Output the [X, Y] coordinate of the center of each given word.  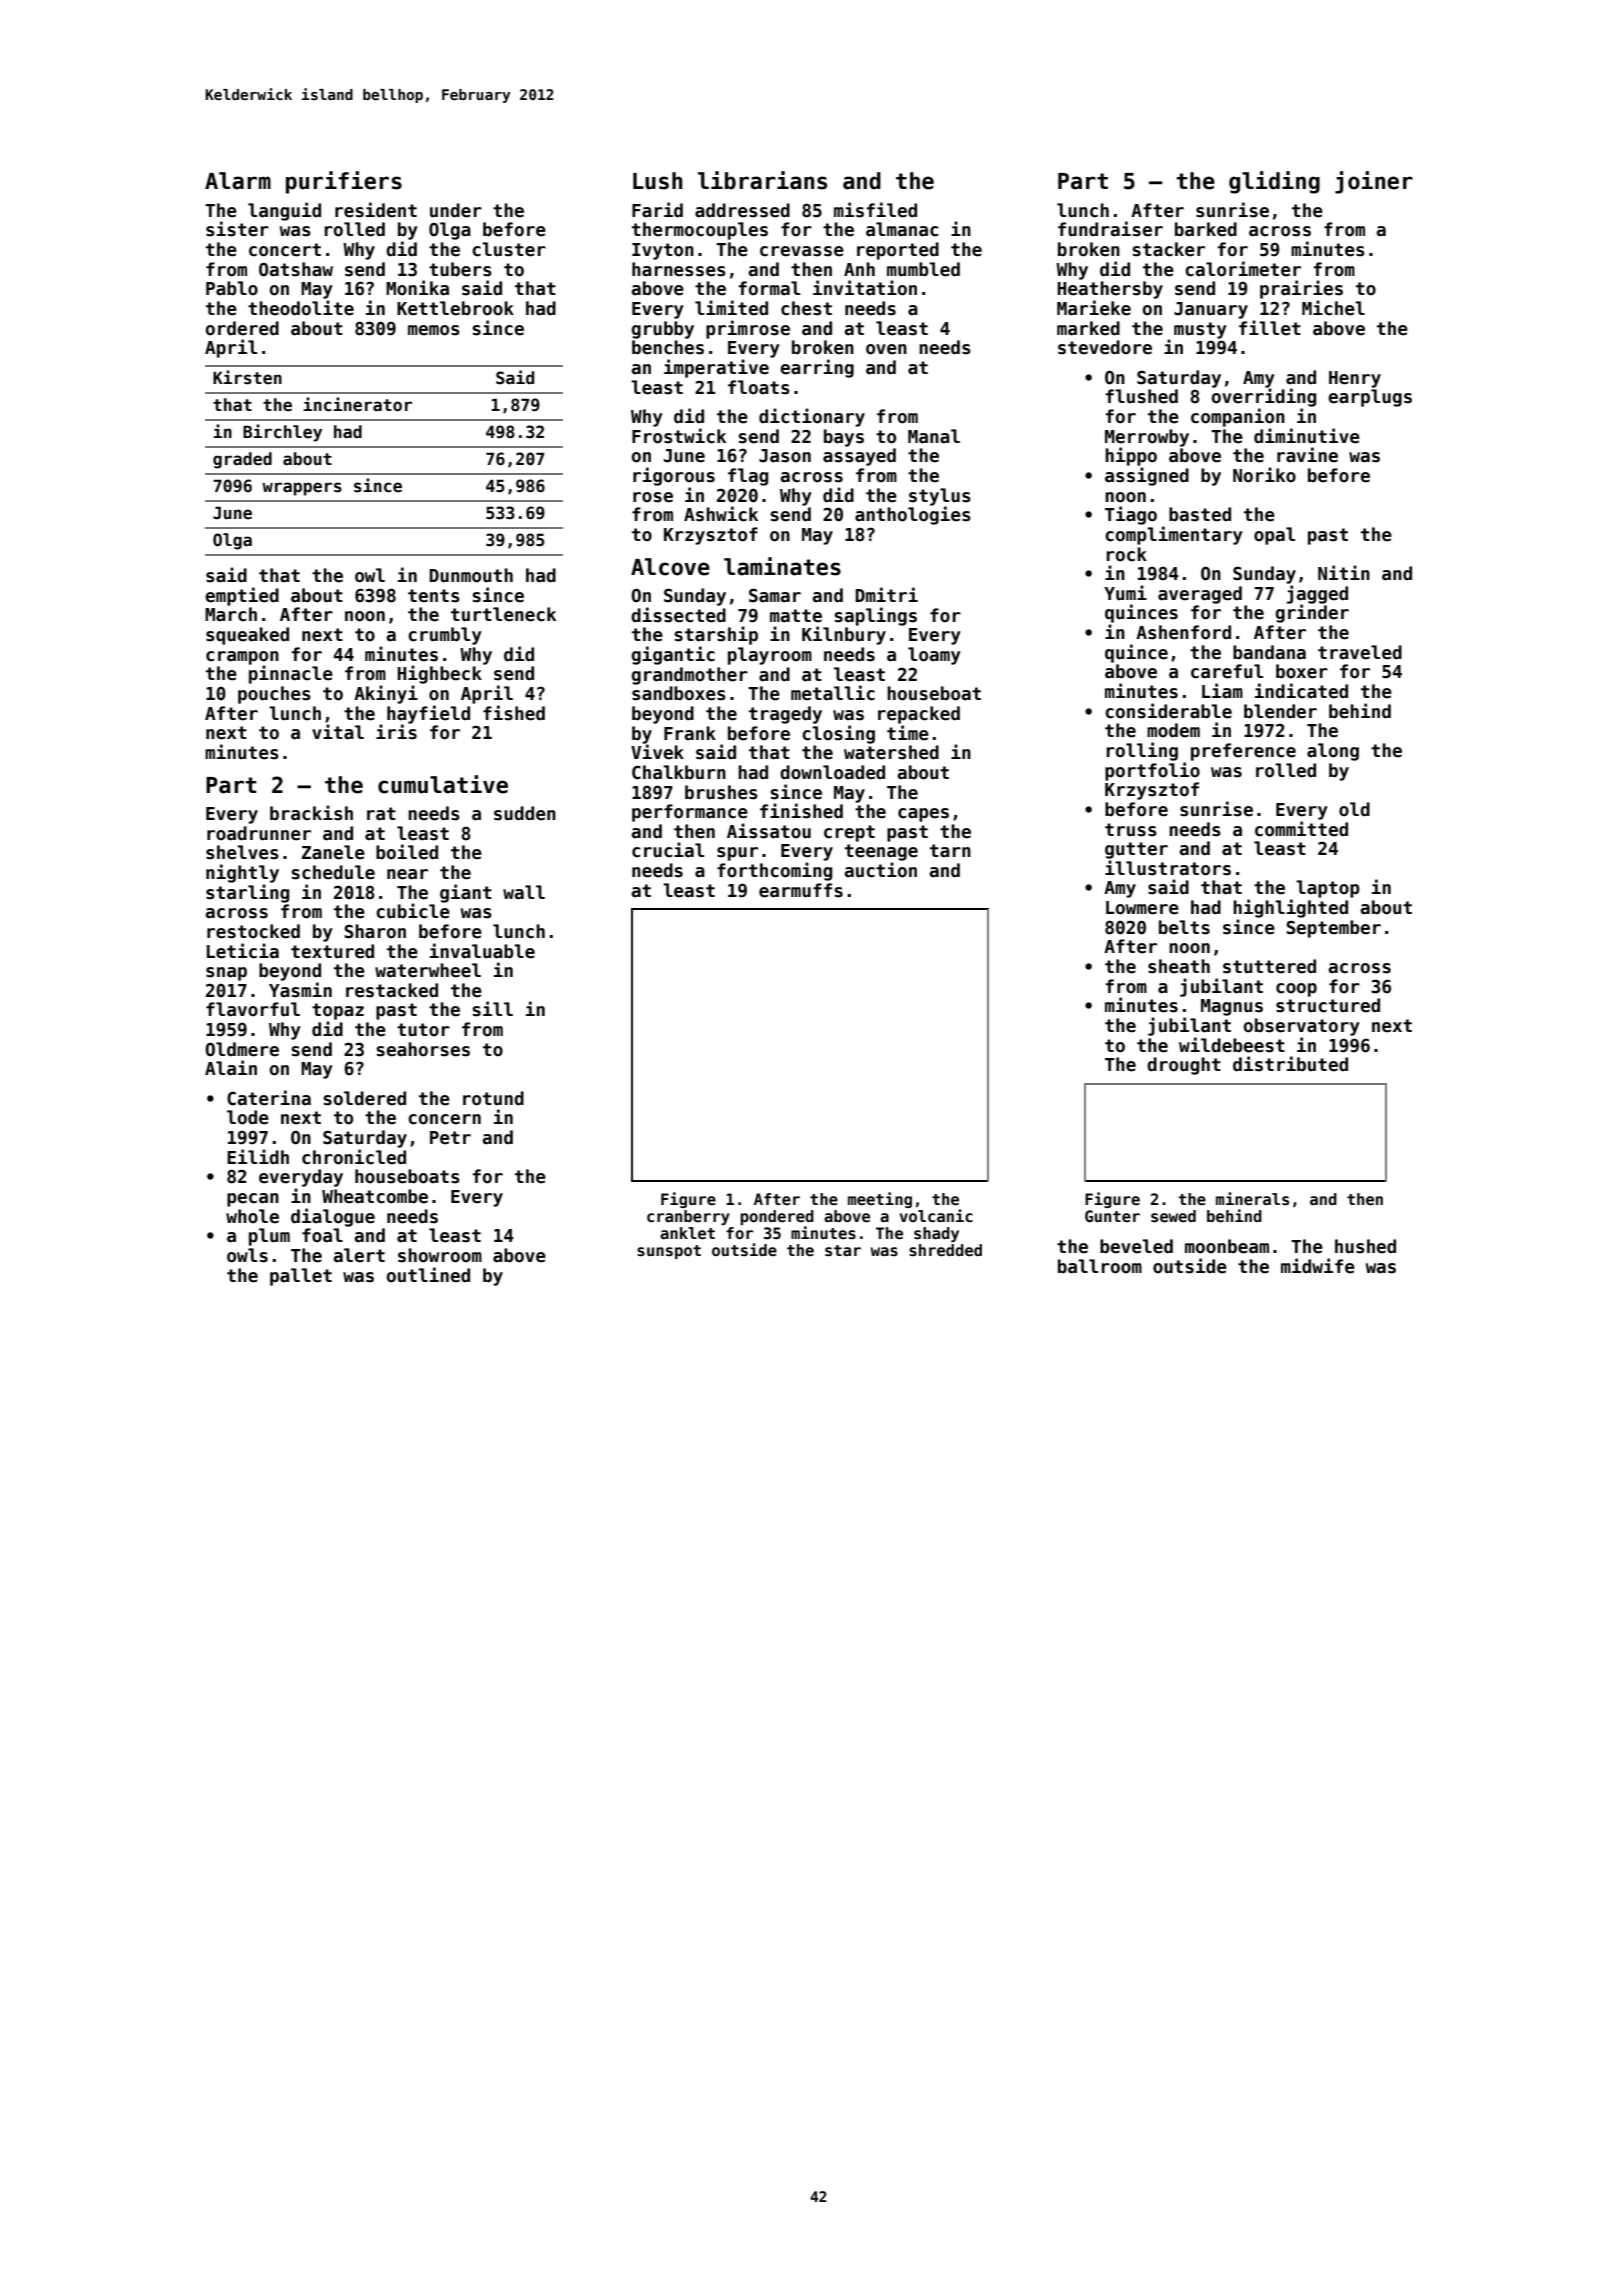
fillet [1270, 328]
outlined [428, 1275]
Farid [657, 210]
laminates [782, 566]
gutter [1136, 850]
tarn [950, 851]
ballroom [1100, 1266]
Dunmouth [471, 575]
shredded [945, 1250]
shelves [242, 852]
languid [284, 211]
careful [1227, 671]
